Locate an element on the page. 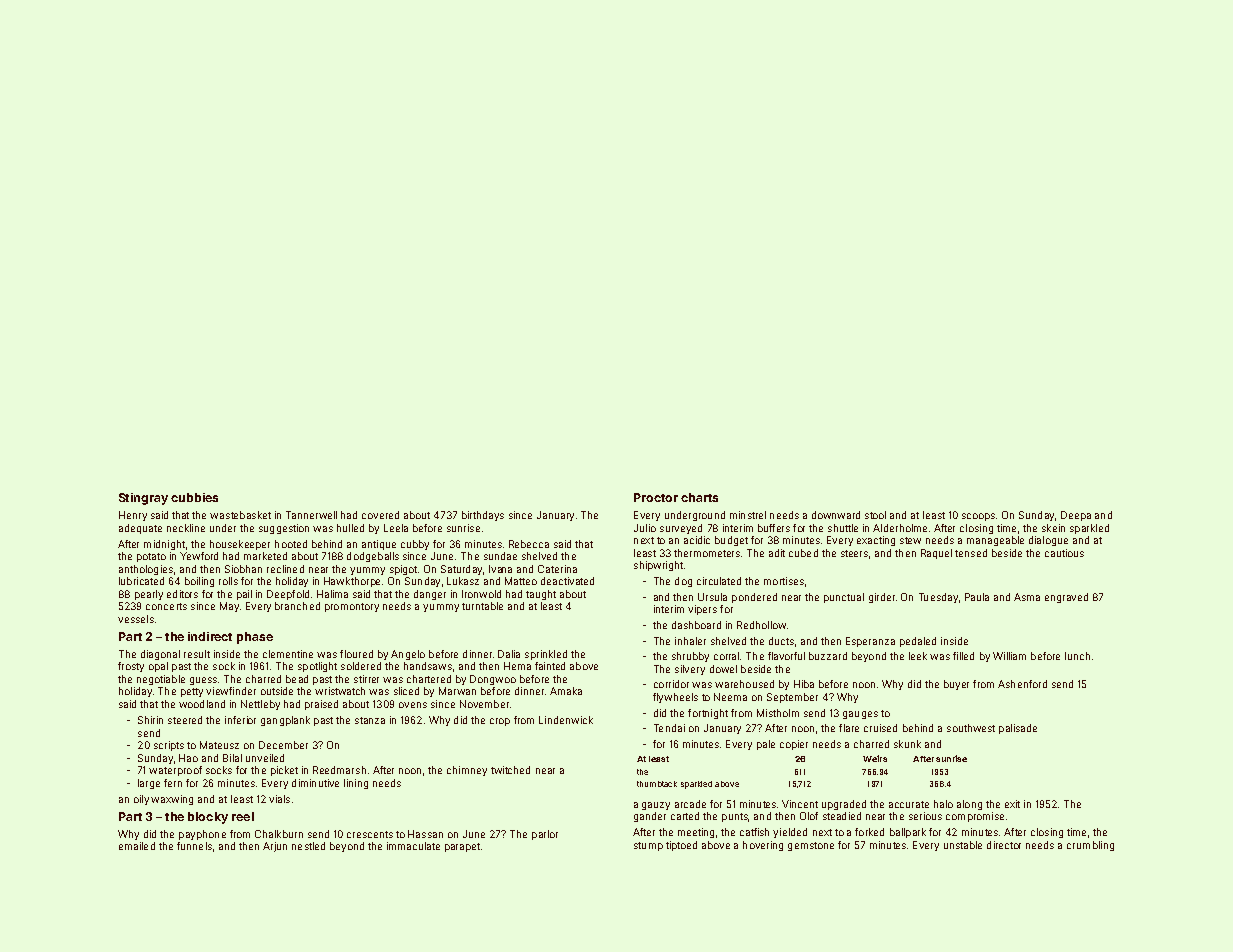  Deepa is located at coordinates (1076, 516).
